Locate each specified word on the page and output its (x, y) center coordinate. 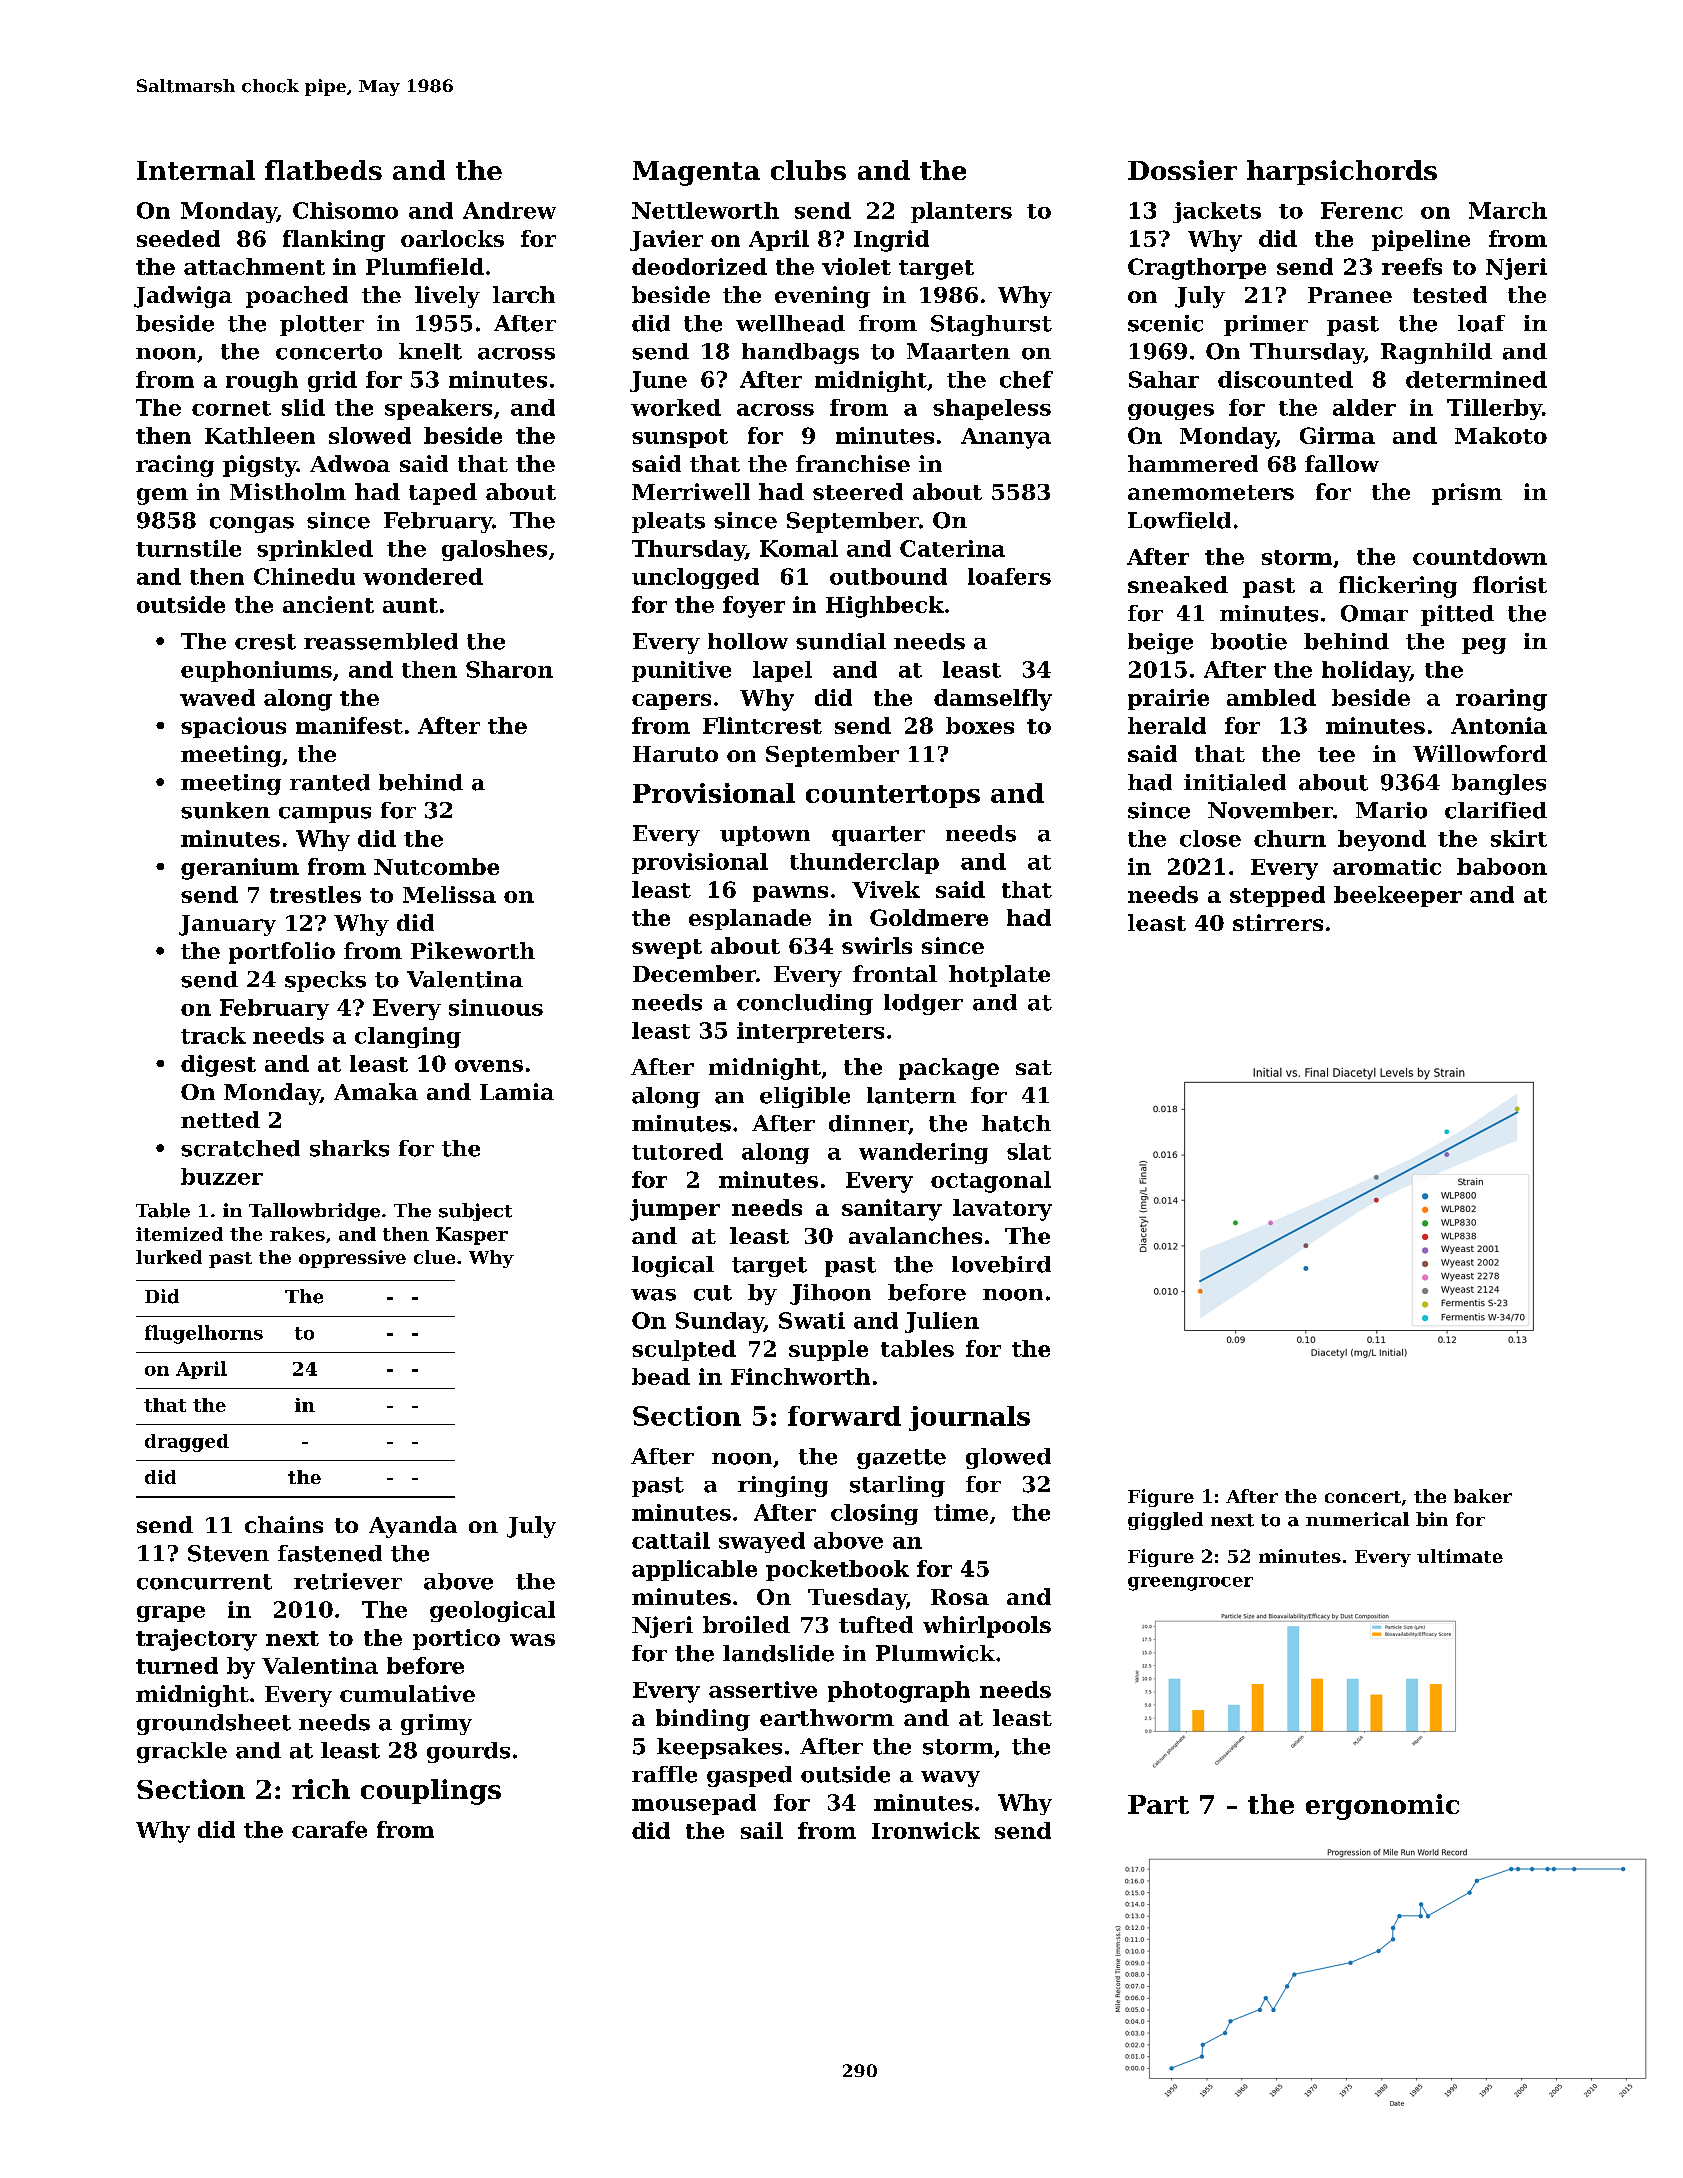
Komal (799, 548)
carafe (329, 1829)
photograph (899, 1692)
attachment (254, 266)
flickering (1398, 587)
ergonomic (1382, 1807)
